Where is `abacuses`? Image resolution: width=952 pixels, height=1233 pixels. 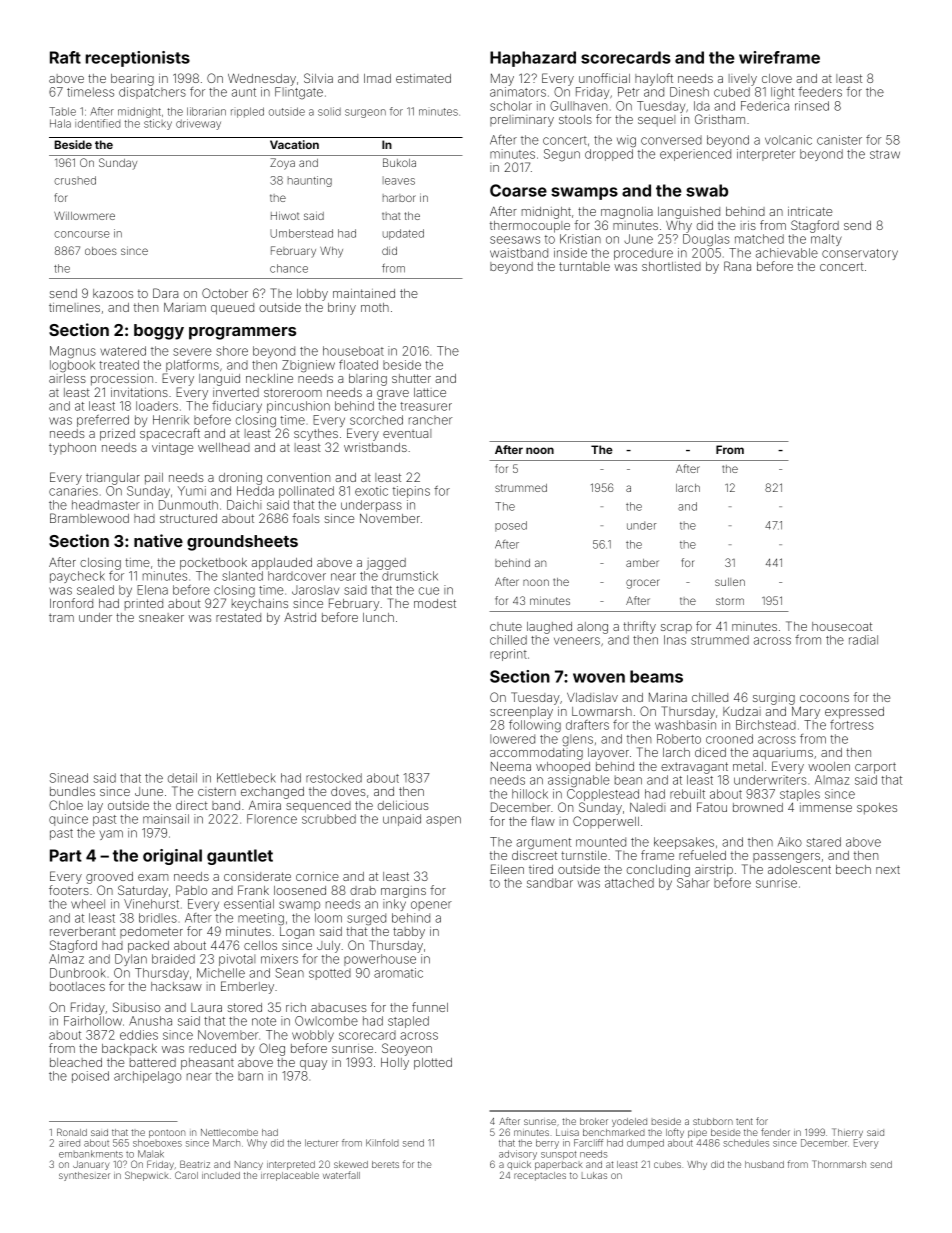
abacuses is located at coordinates (339, 1007).
